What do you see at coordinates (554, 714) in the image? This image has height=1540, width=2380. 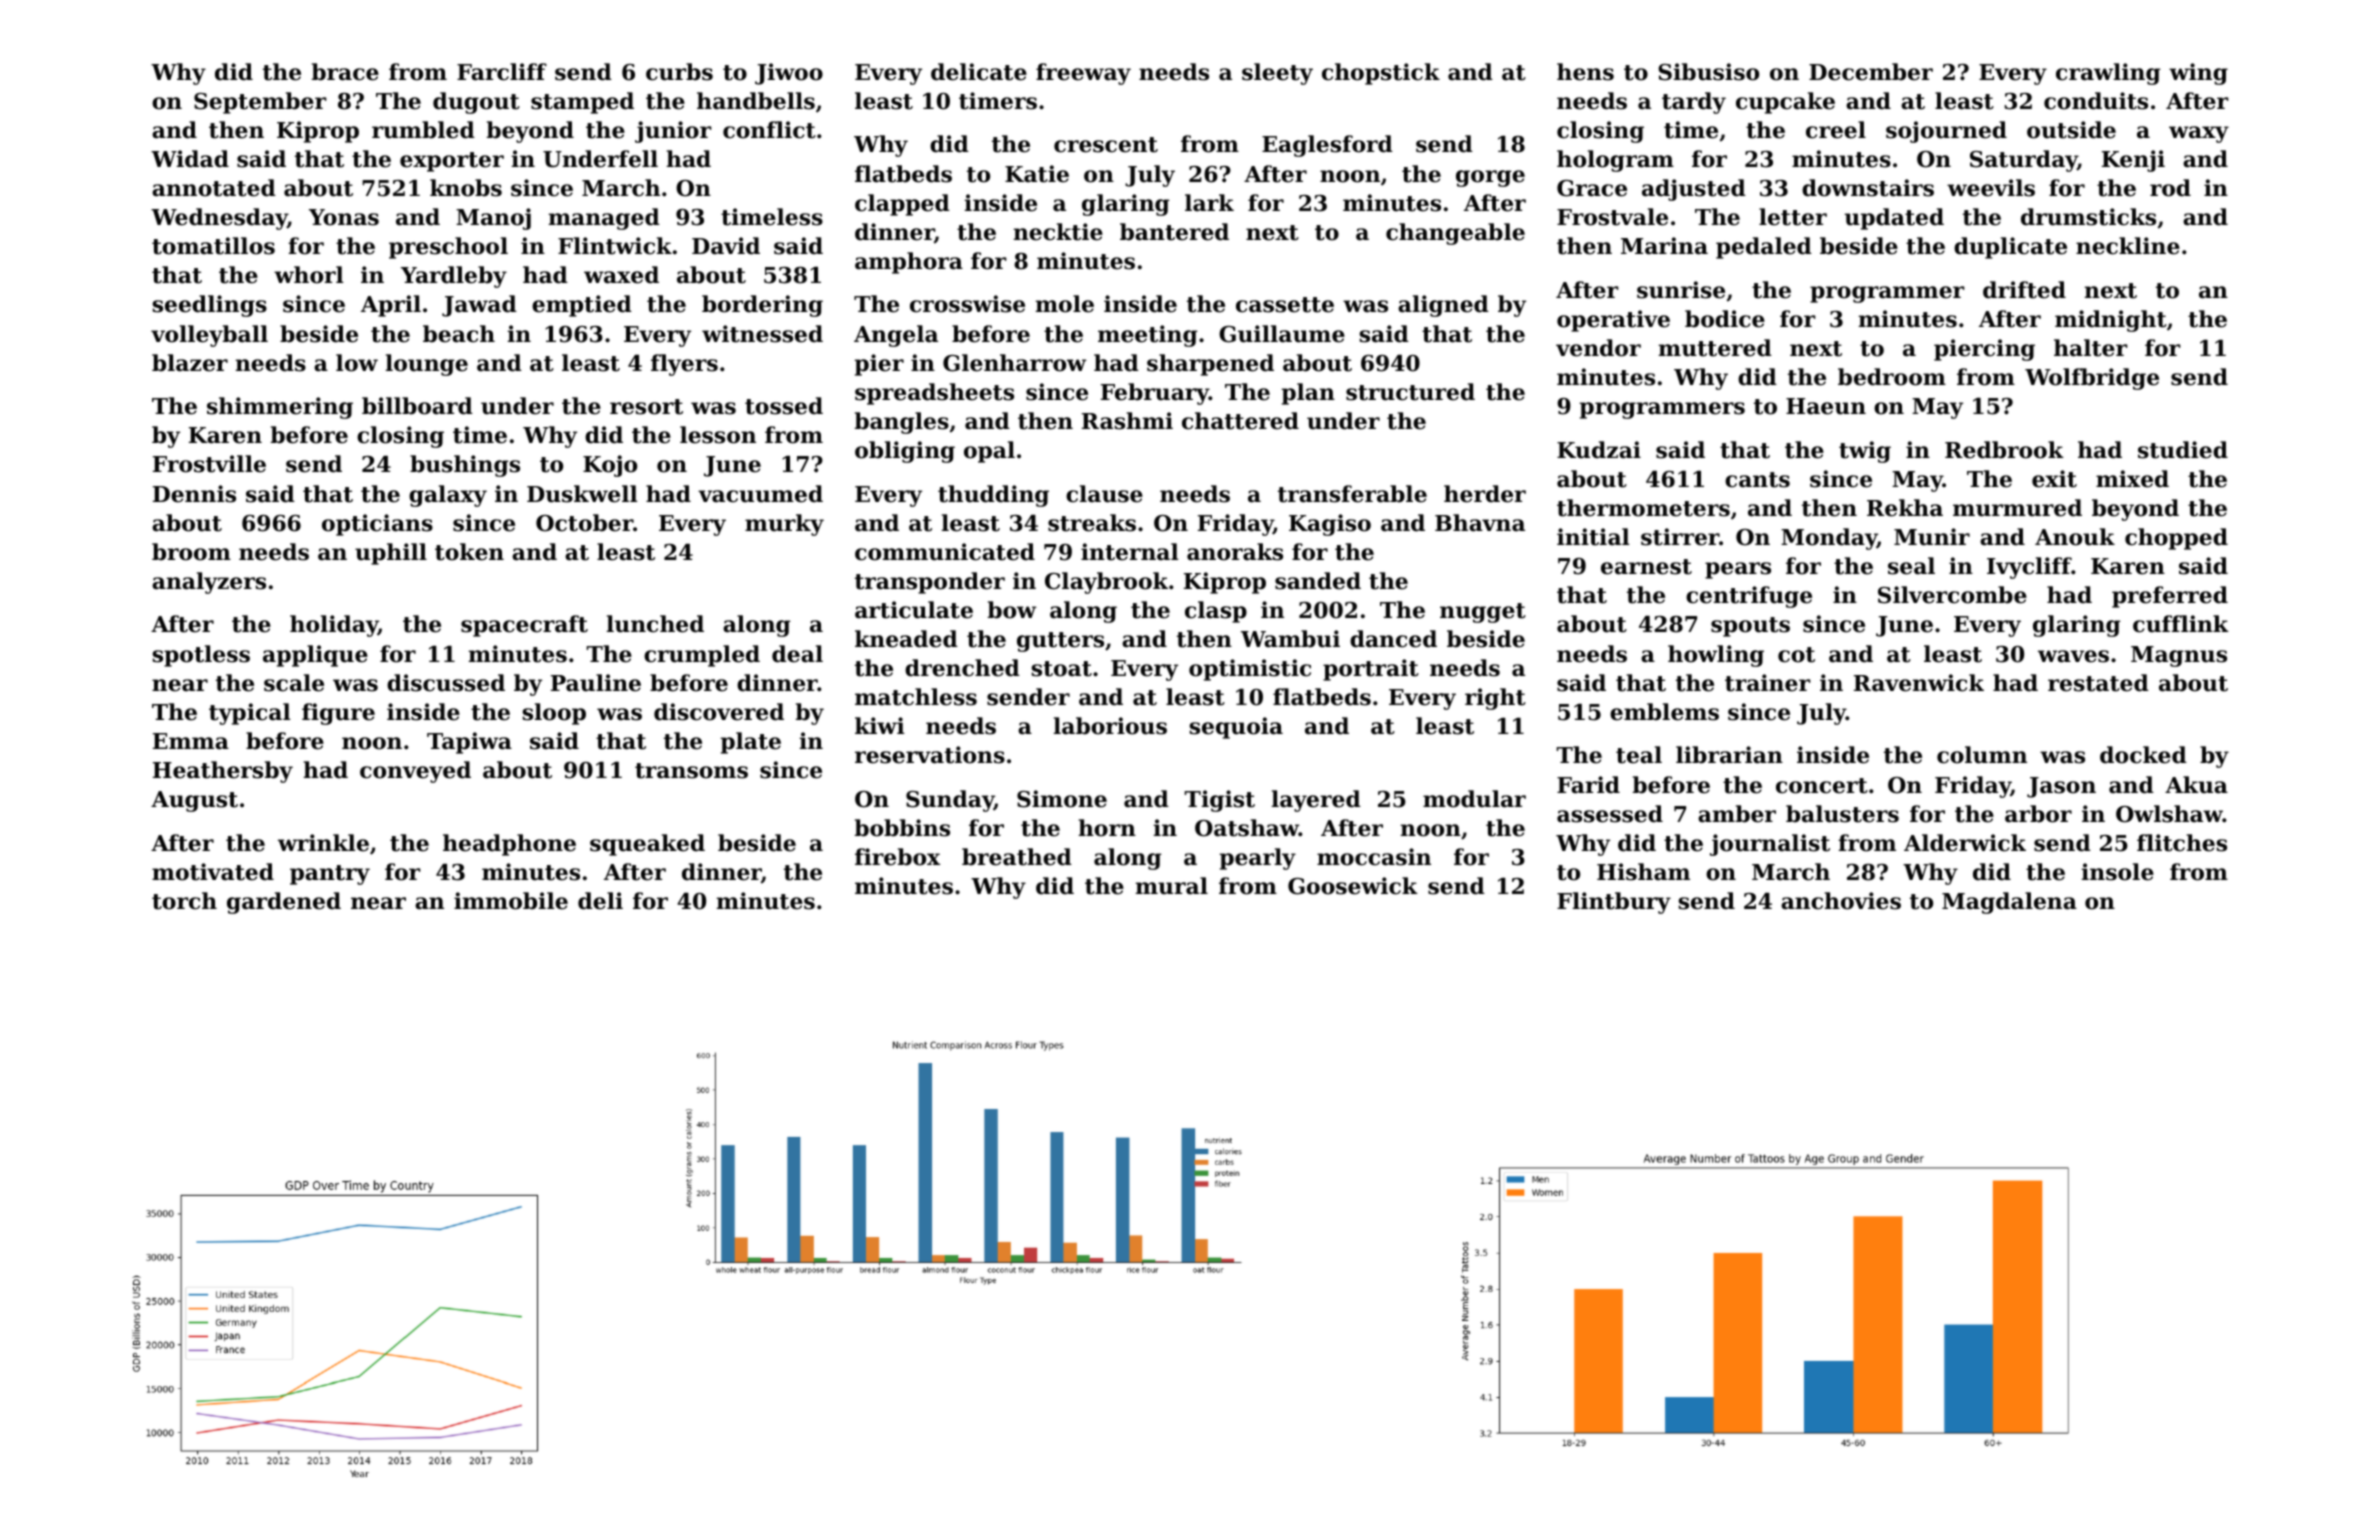 I see `sloop` at bounding box center [554, 714].
